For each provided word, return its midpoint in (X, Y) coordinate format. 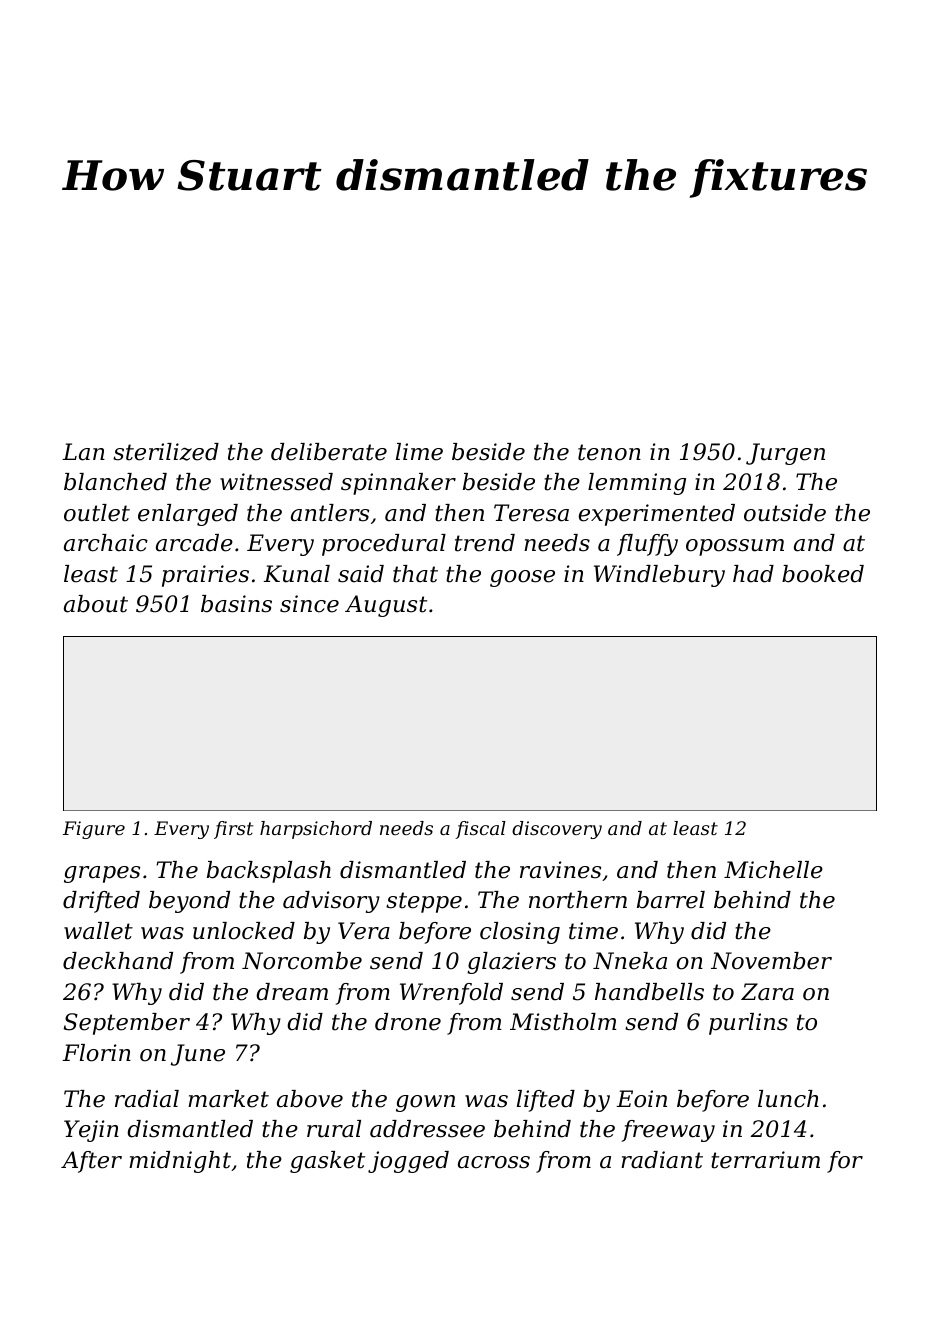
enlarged (188, 515)
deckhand (118, 961)
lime (419, 452)
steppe (424, 902)
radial (147, 1099)
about (96, 604)
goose (522, 578)
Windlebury (659, 576)
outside (785, 513)
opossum (735, 547)
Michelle (773, 870)
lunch (788, 1099)
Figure (94, 830)
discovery (557, 830)
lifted (546, 1101)
